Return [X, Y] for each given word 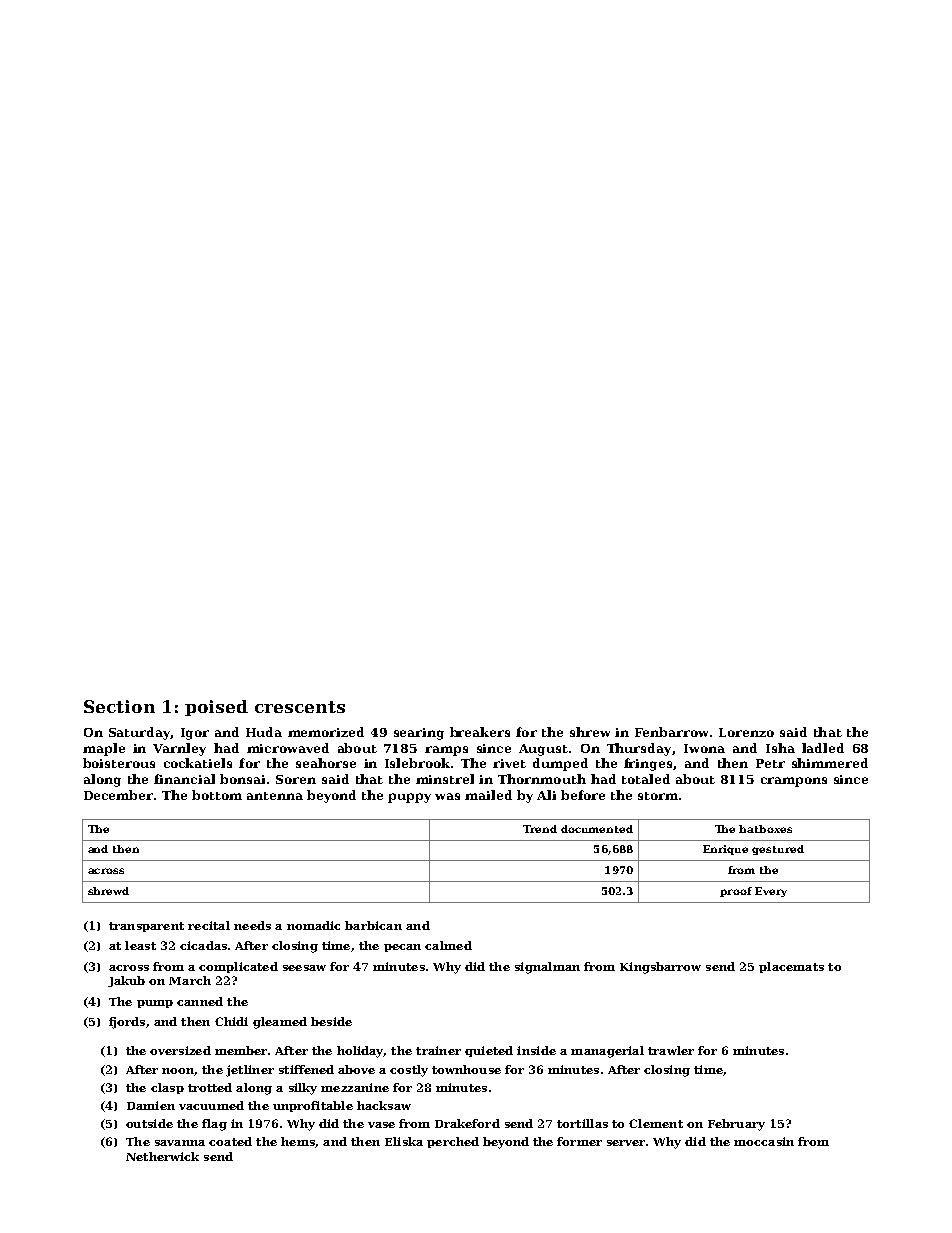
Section [119, 706]
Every [771, 892]
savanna [180, 1143]
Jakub [126, 981]
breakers [480, 732]
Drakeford [467, 1123]
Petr [770, 763]
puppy [409, 798]
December [118, 795]
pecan [402, 948]
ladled [823, 748]
